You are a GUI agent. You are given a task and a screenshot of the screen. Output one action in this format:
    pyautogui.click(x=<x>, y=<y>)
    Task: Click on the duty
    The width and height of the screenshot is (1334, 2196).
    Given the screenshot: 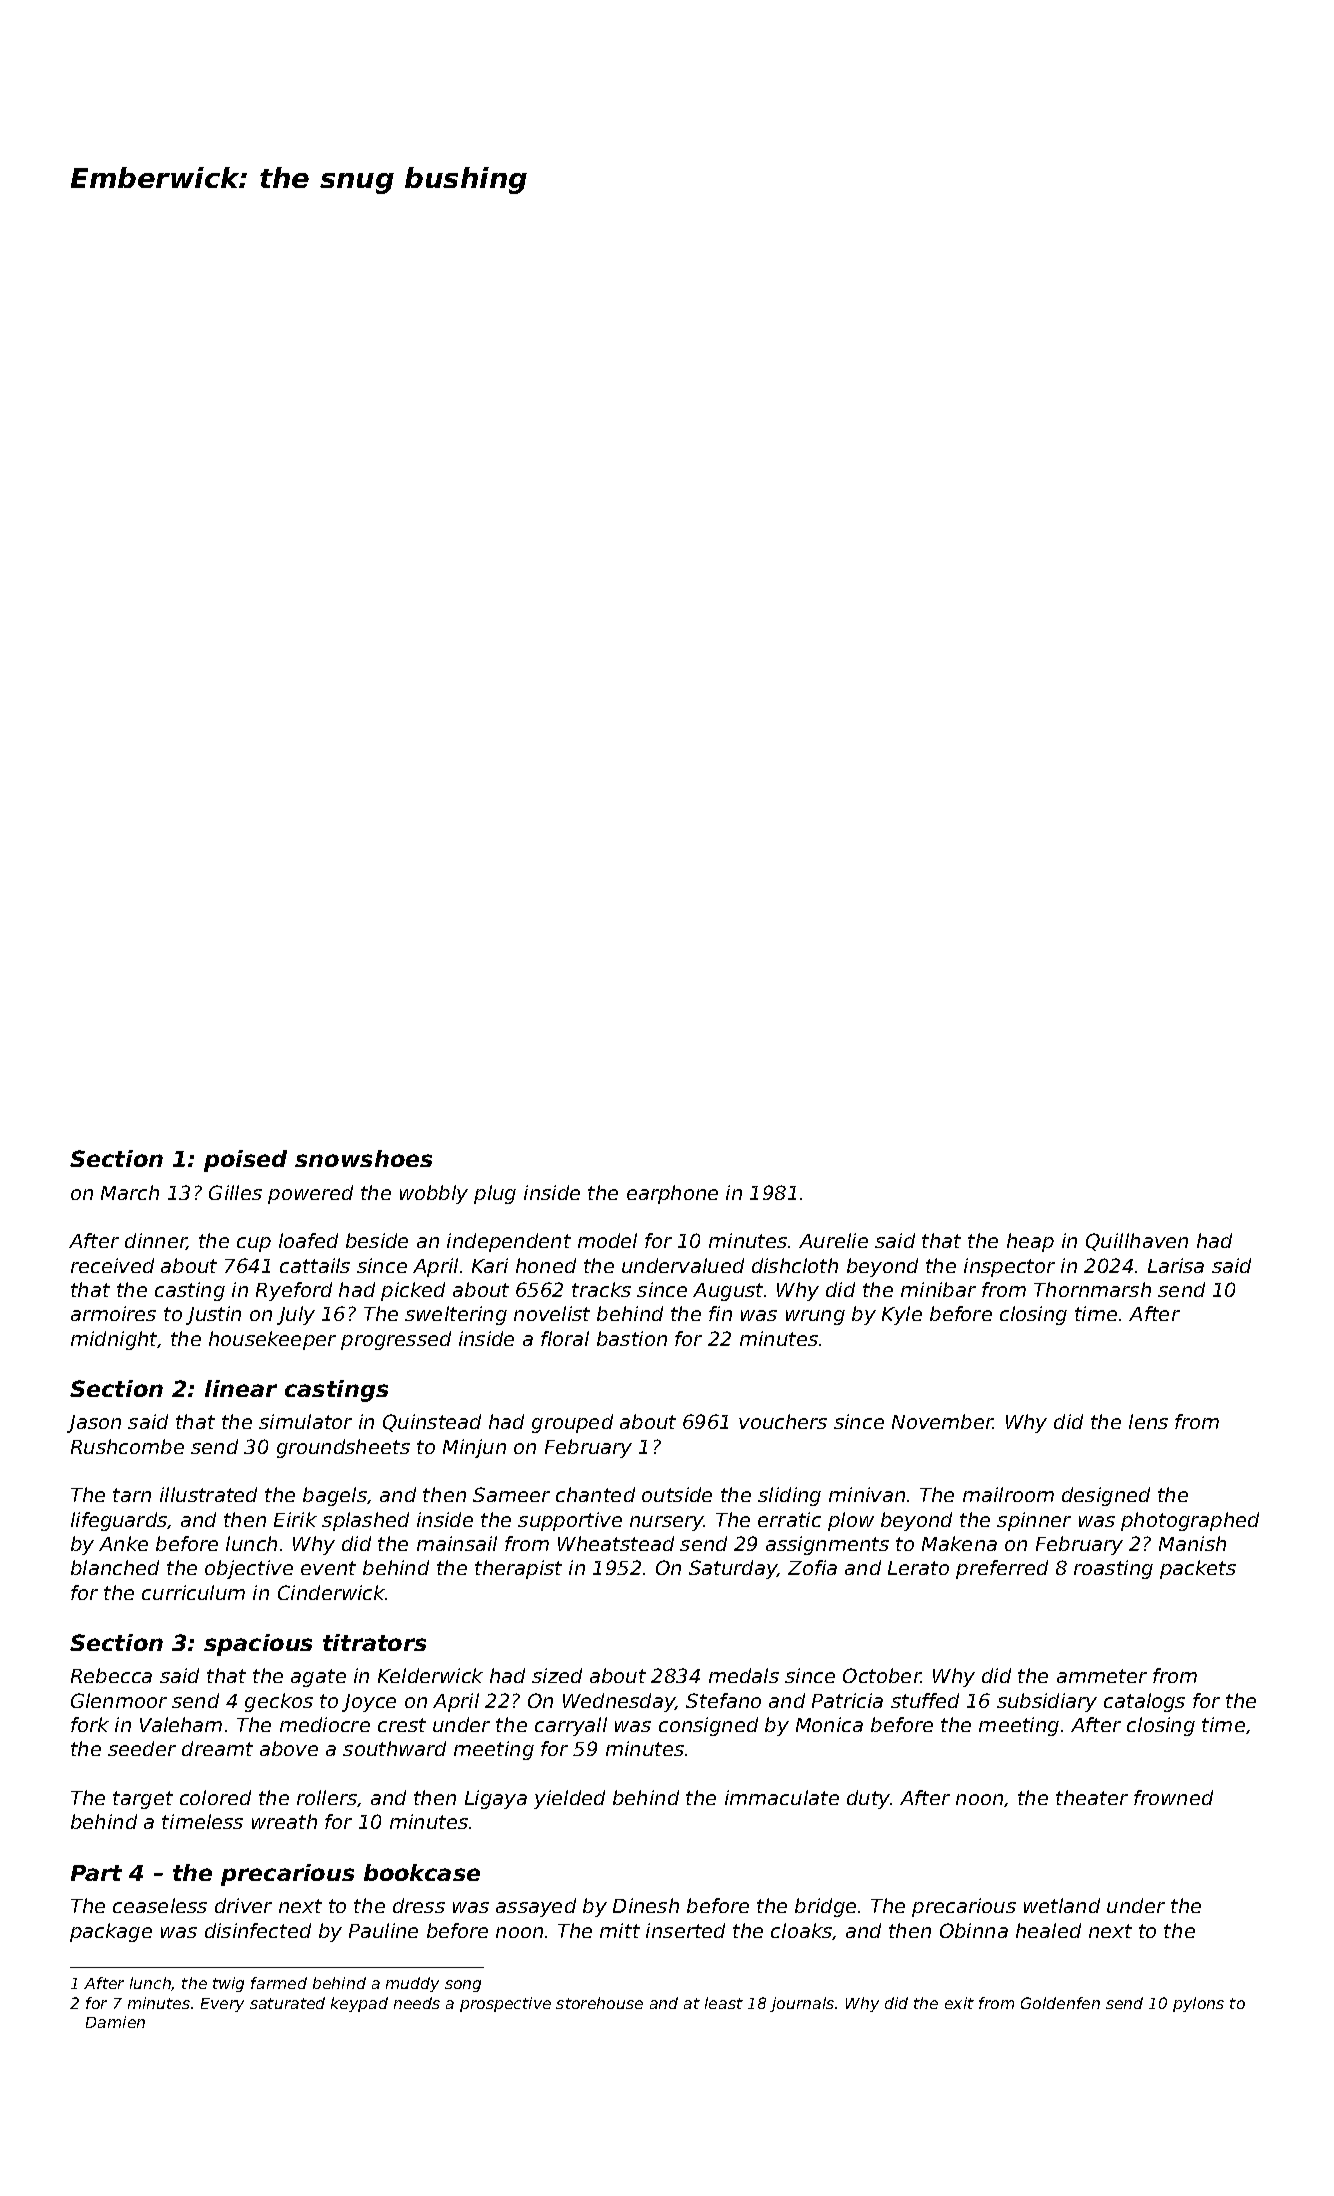 What is the action you would take?
    pyautogui.click(x=868, y=1799)
